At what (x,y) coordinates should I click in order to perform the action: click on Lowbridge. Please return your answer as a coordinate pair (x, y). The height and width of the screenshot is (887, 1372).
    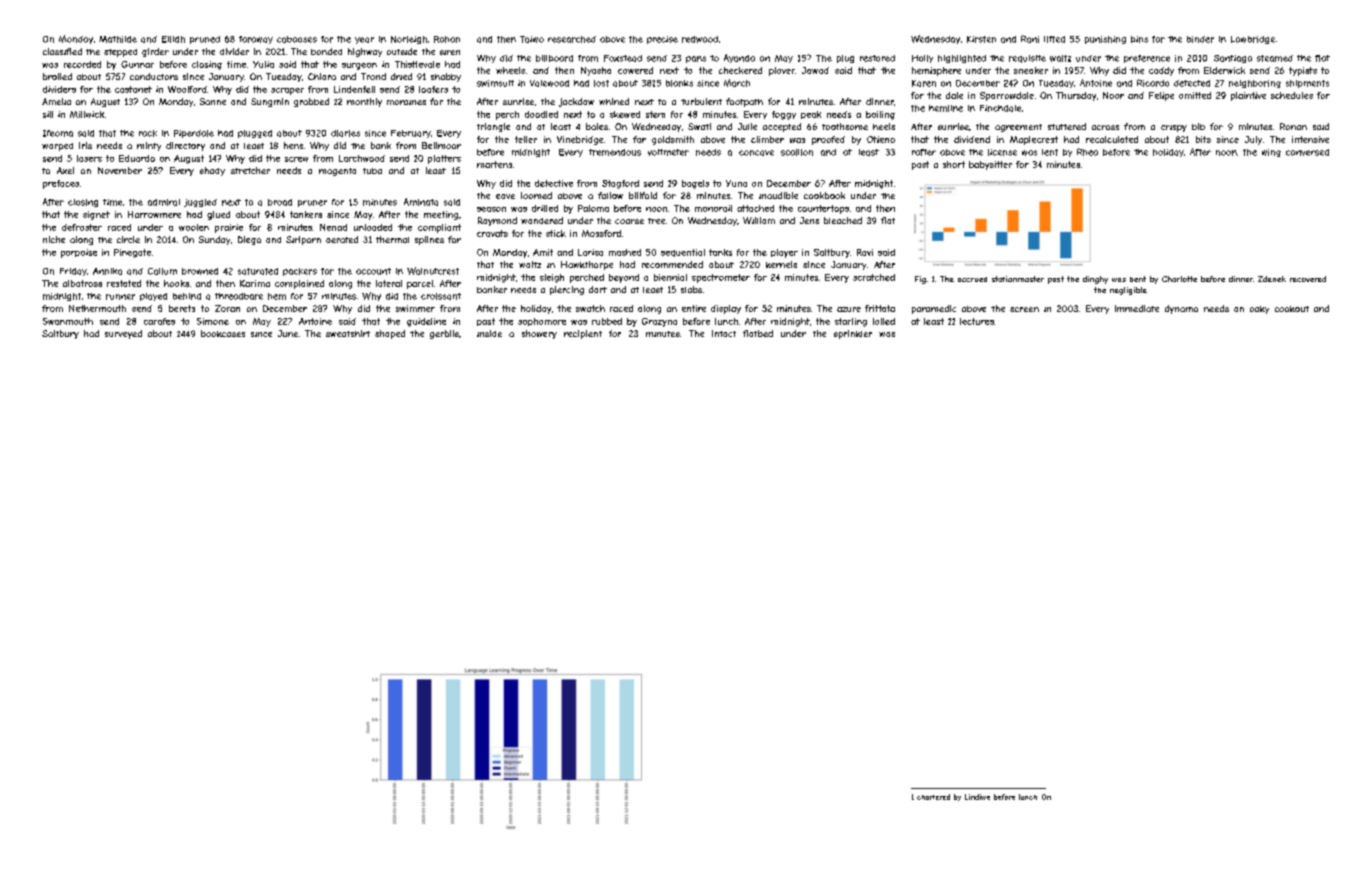
    Looking at the image, I should click on (1253, 40).
